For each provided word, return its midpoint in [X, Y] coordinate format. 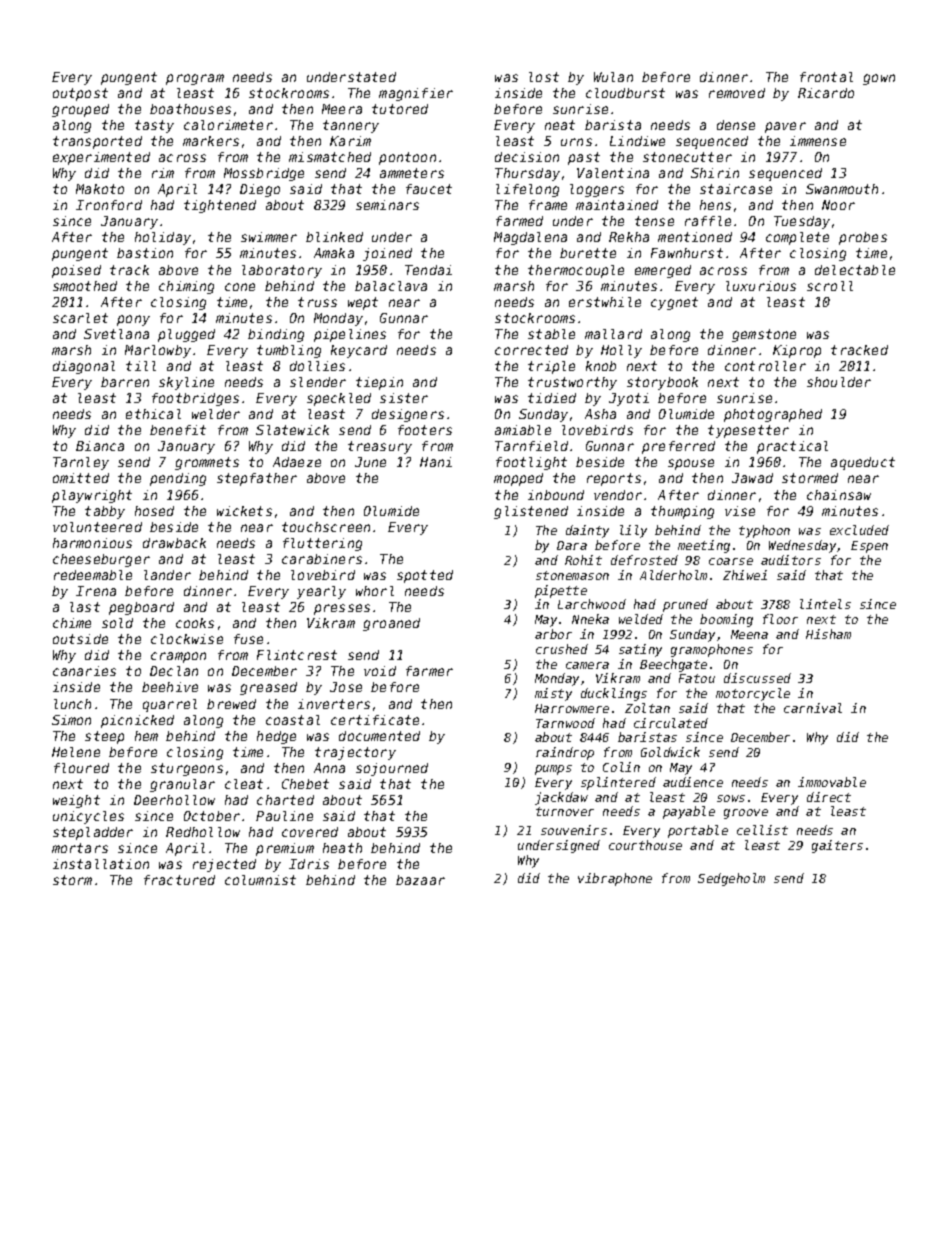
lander [167, 575]
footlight [531, 463]
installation [101, 864]
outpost [80, 94]
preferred [678, 447]
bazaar [420, 880]
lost [544, 77]
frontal [826, 77]
